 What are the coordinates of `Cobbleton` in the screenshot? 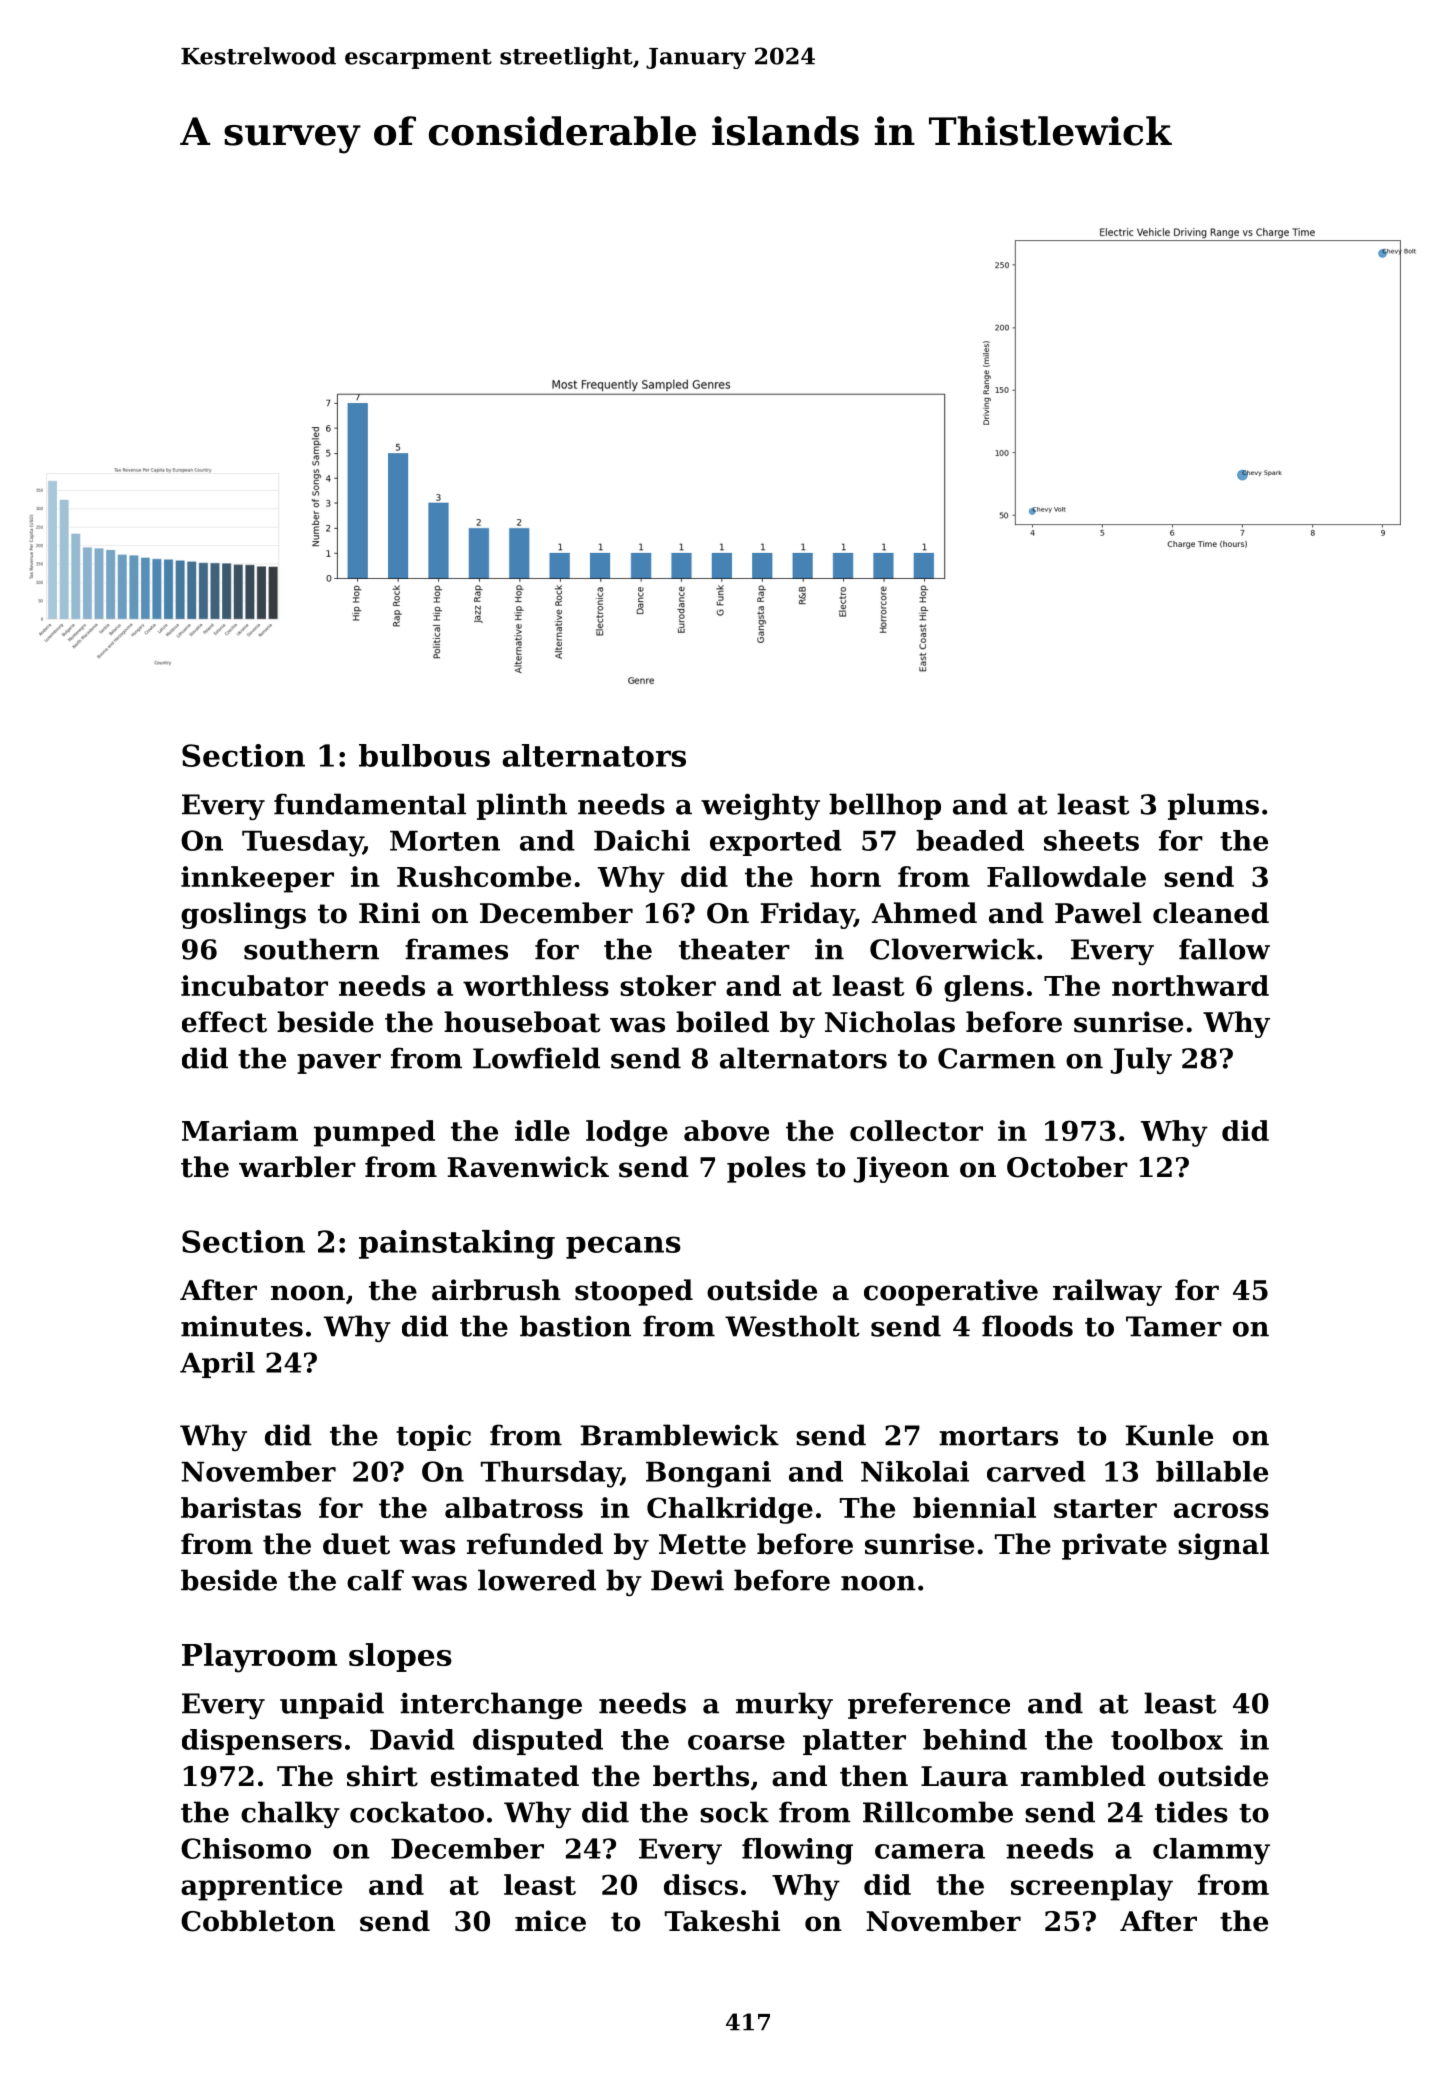 It's located at (258, 1921).
